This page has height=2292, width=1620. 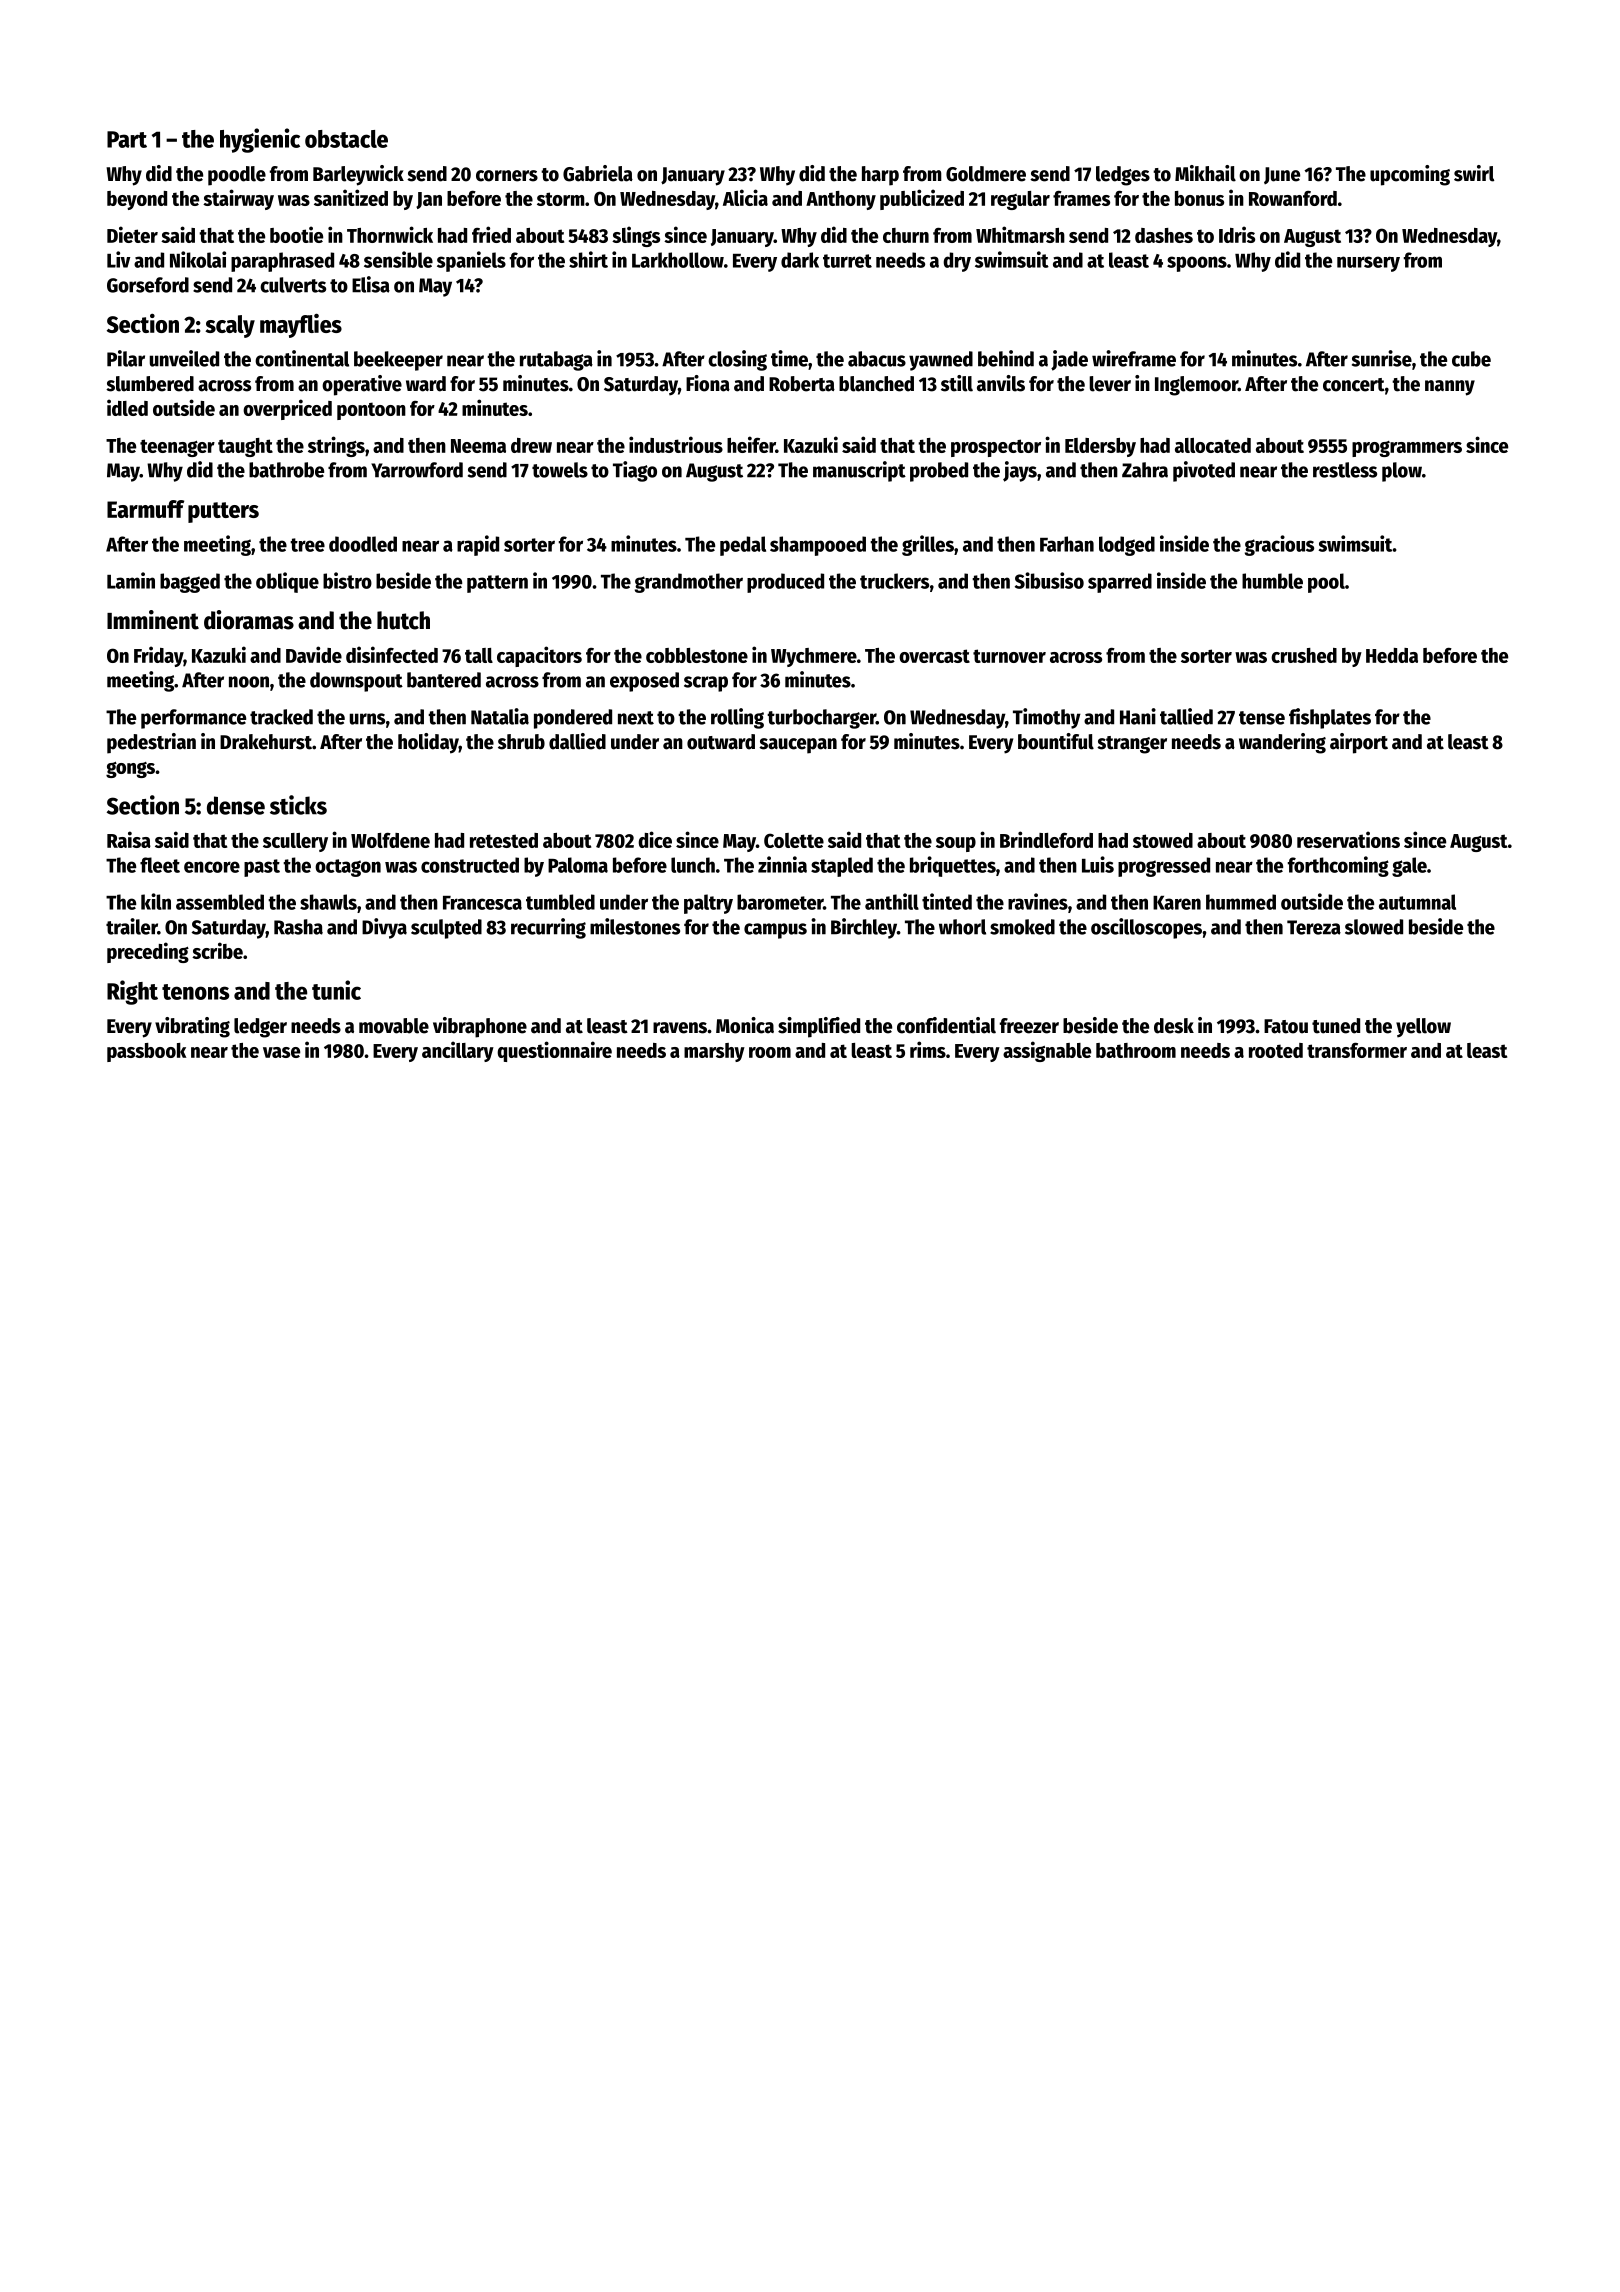 What do you see at coordinates (336, 446) in the page?
I see `strings` at bounding box center [336, 446].
